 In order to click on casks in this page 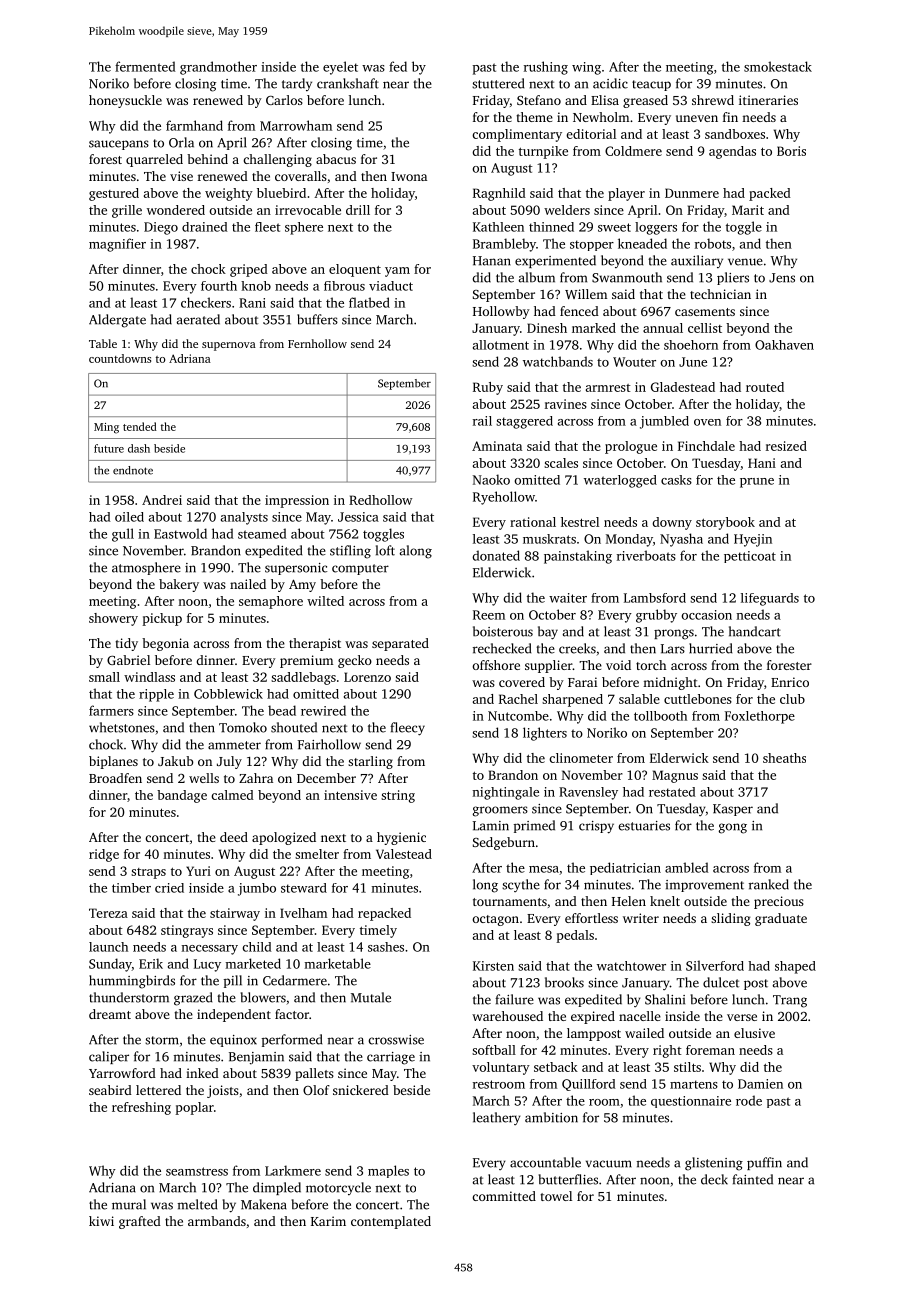, I will do `click(676, 480)`.
